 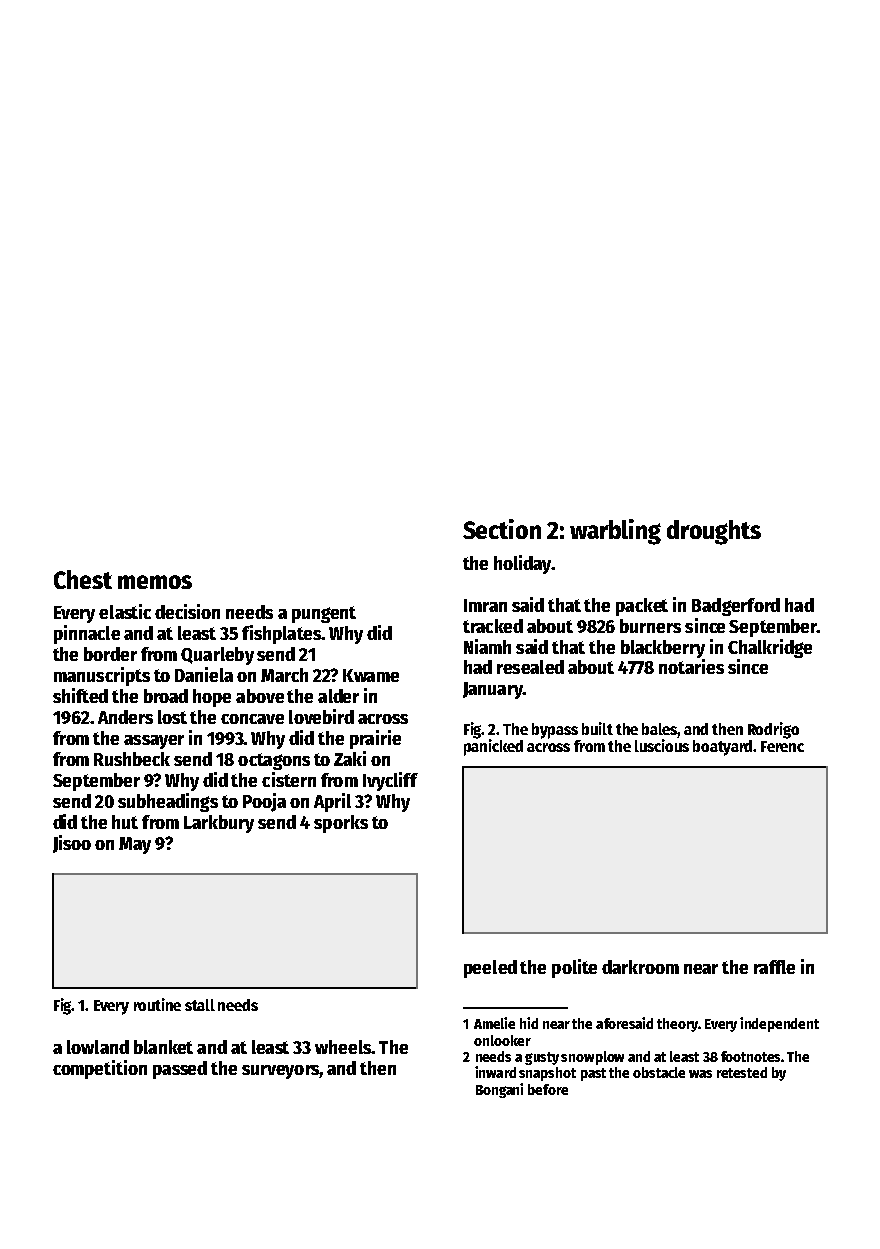 What do you see at coordinates (341, 824) in the screenshot?
I see `sporks` at bounding box center [341, 824].
